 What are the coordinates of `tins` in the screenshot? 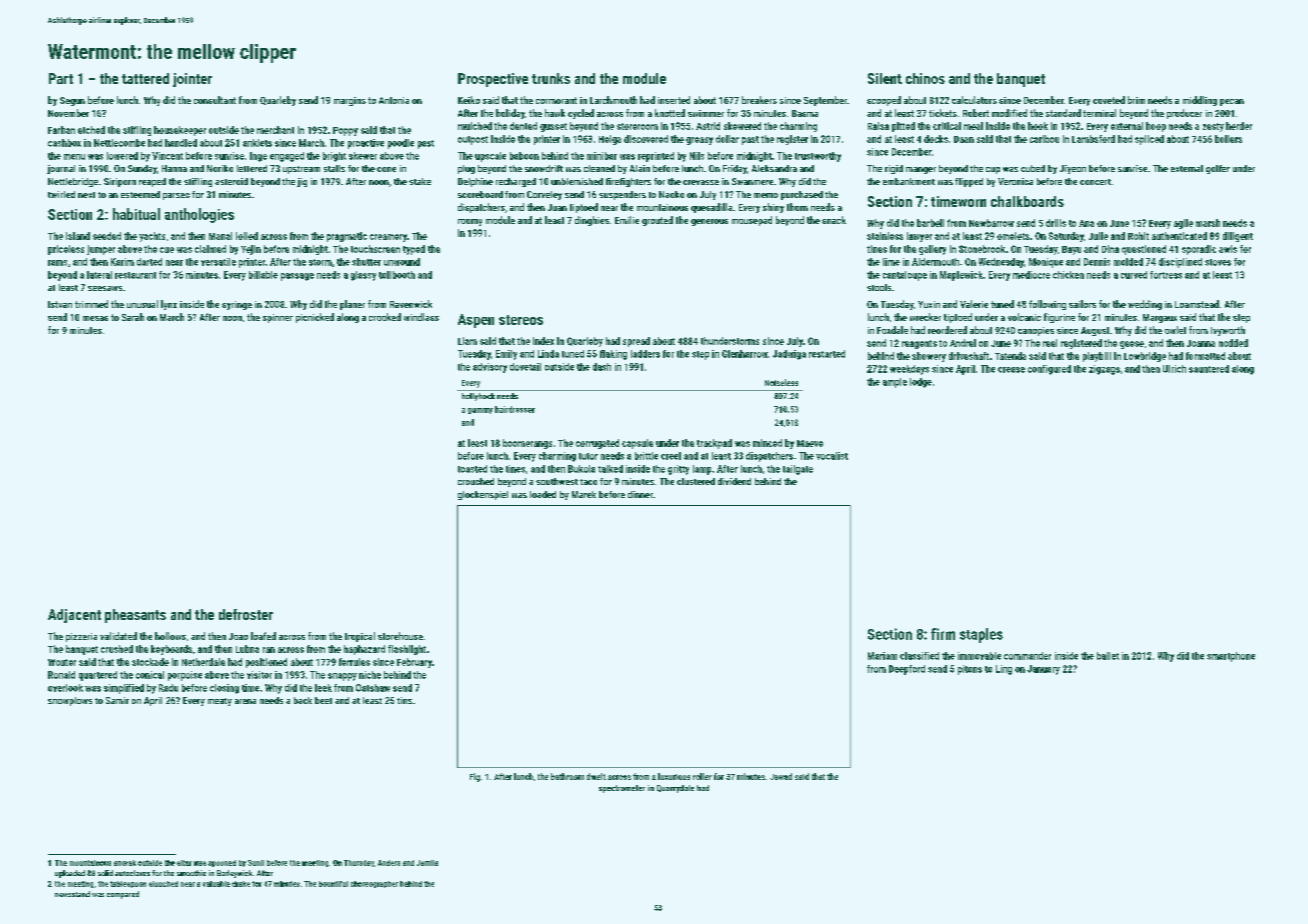 It's located at (404, 700).
